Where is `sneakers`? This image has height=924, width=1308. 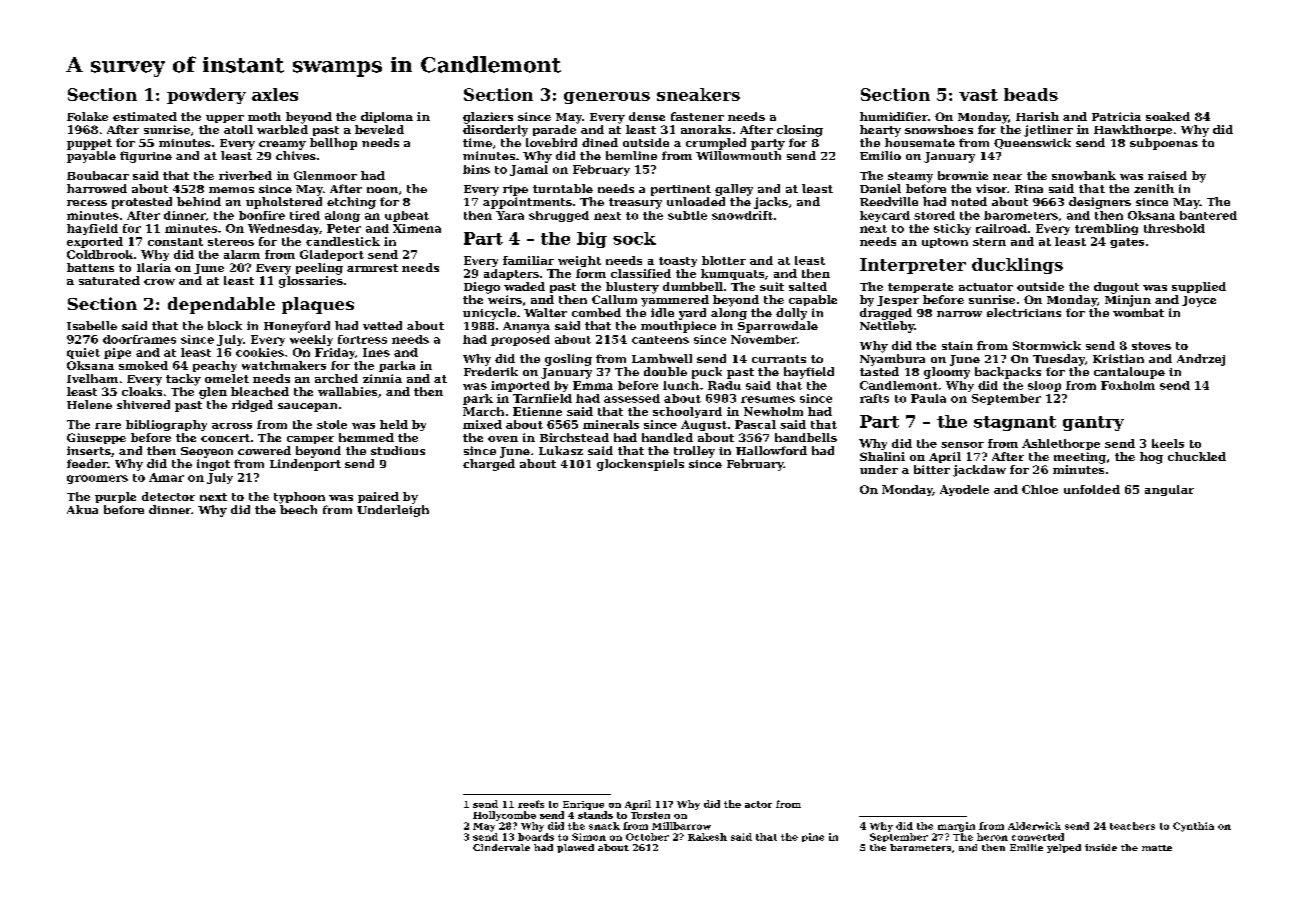
sneakers is located at coordinates (698, 94).
